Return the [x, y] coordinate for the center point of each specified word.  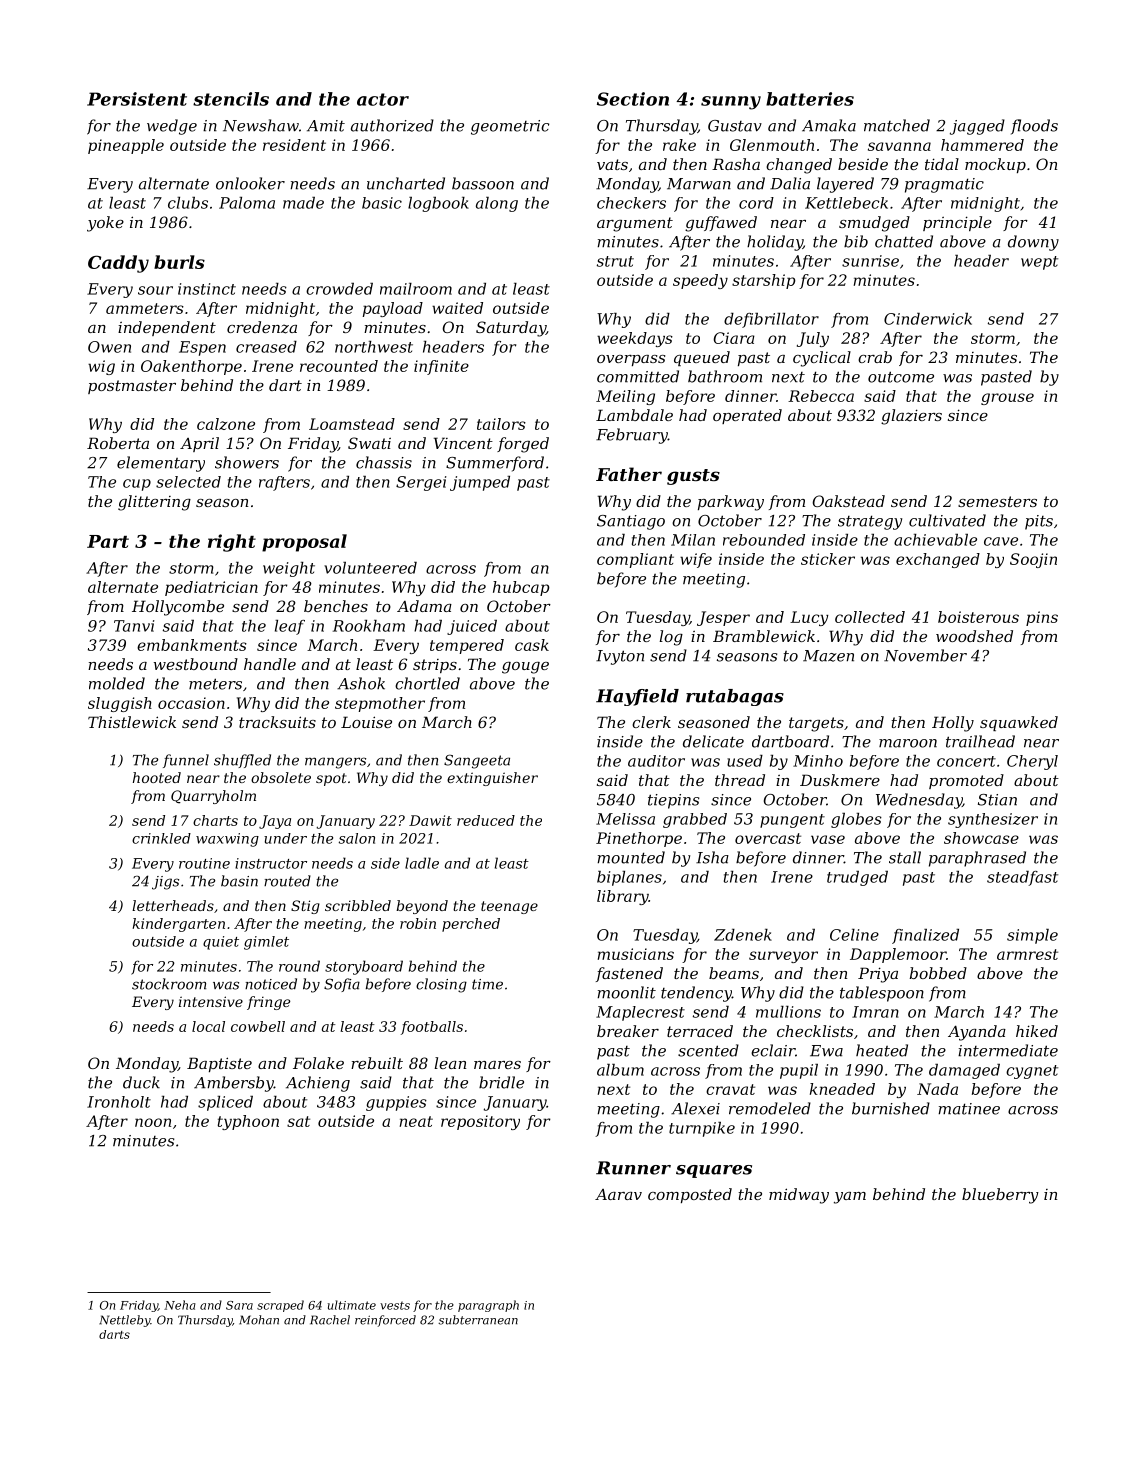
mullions [788, 1012]
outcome [901, 377]
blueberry [1000, 1196]
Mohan [259, 1320]
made [303, 203]
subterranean [478, 1320]
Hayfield [637, 697]
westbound [196, 664]
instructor [271, 863]
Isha [712, 857]
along [497, 204]
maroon [908, 743]
